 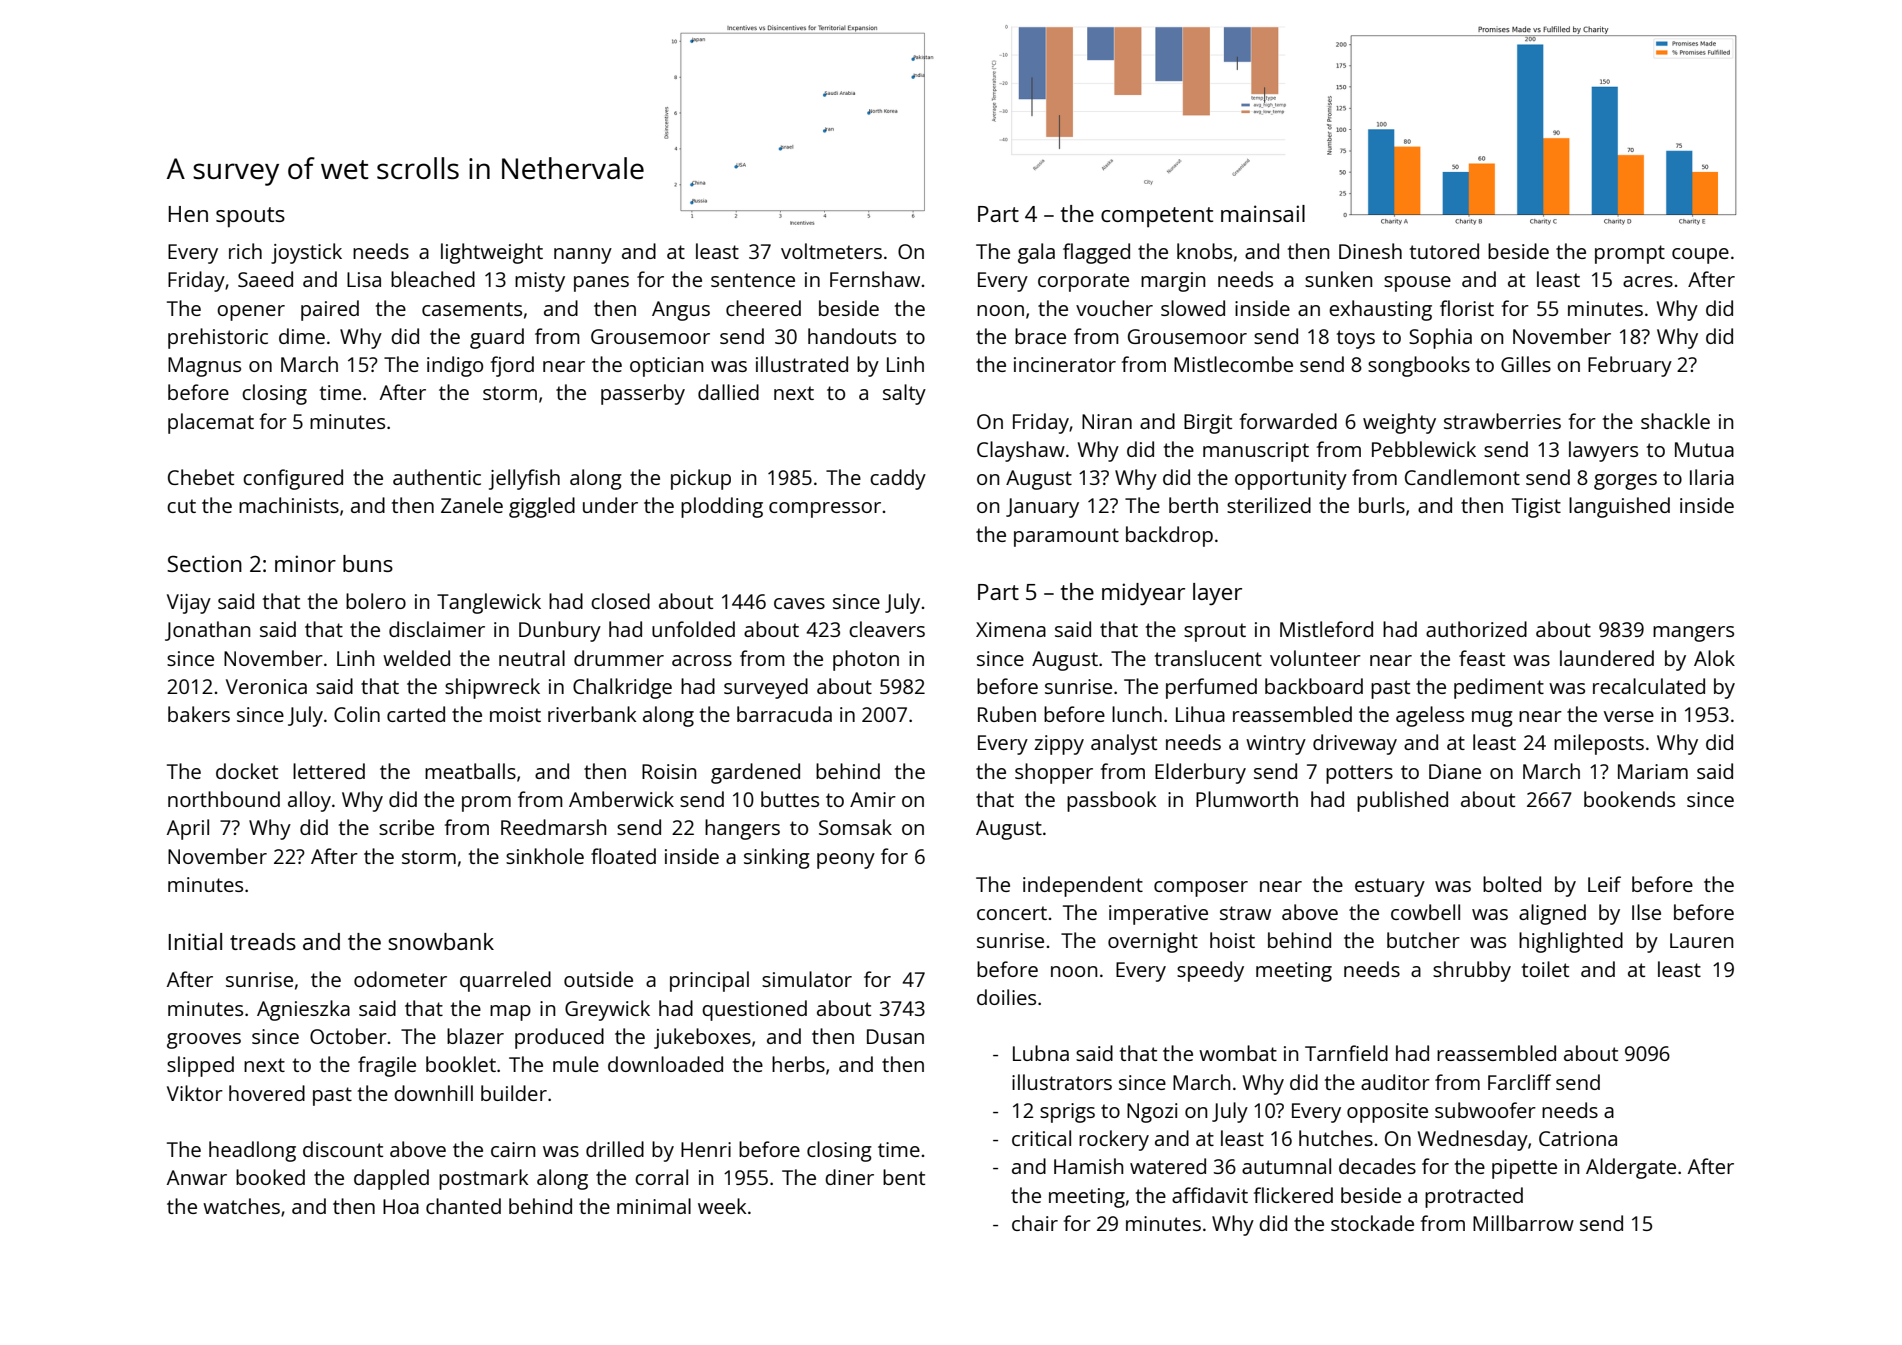 I want to click on nanny, so click(x=583, y=256).
